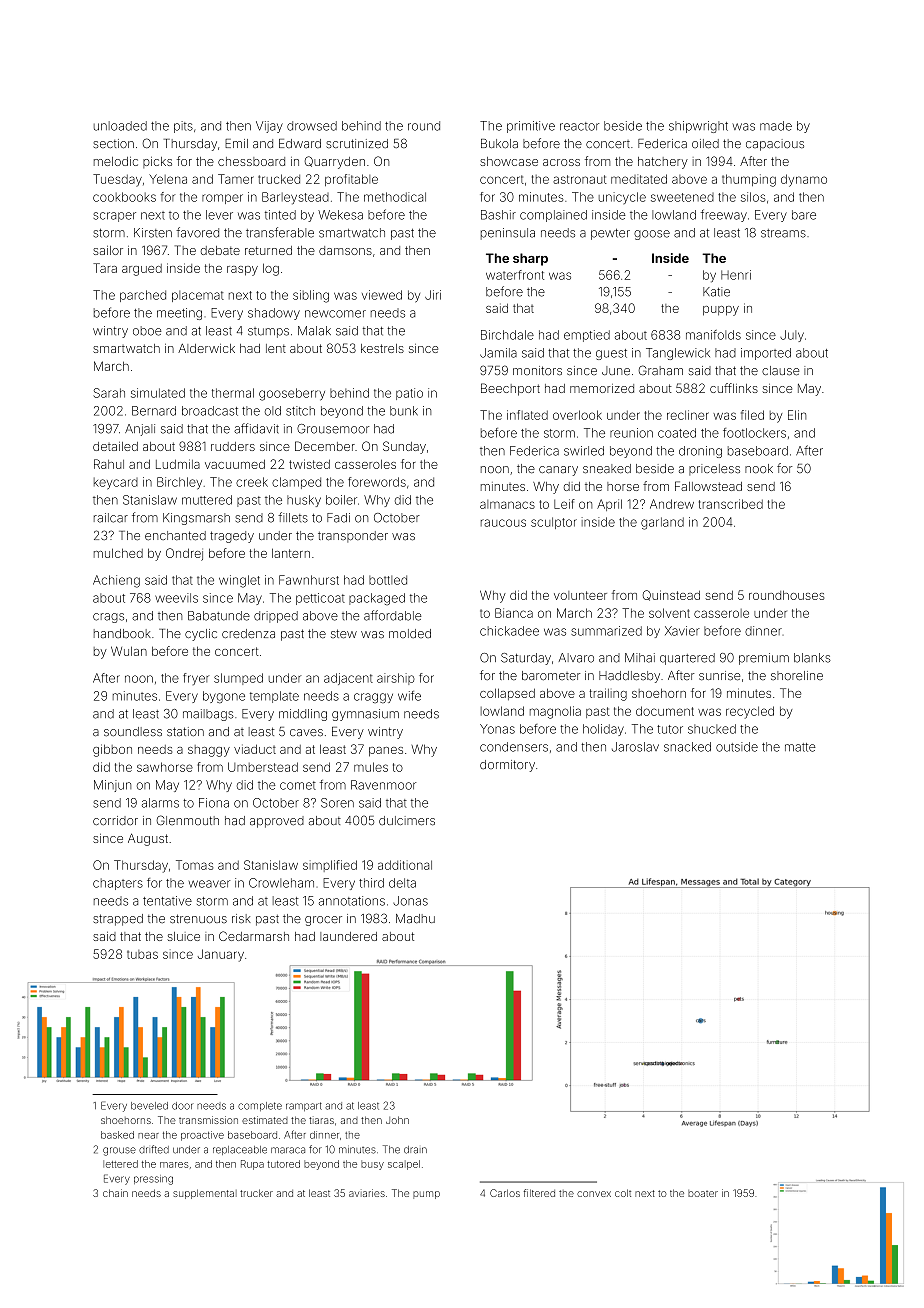 The image size is (924, 1308). What do you see at coordinates (208, 715) in the document?
I see `mailbags` at bounding box center [208, 715].
